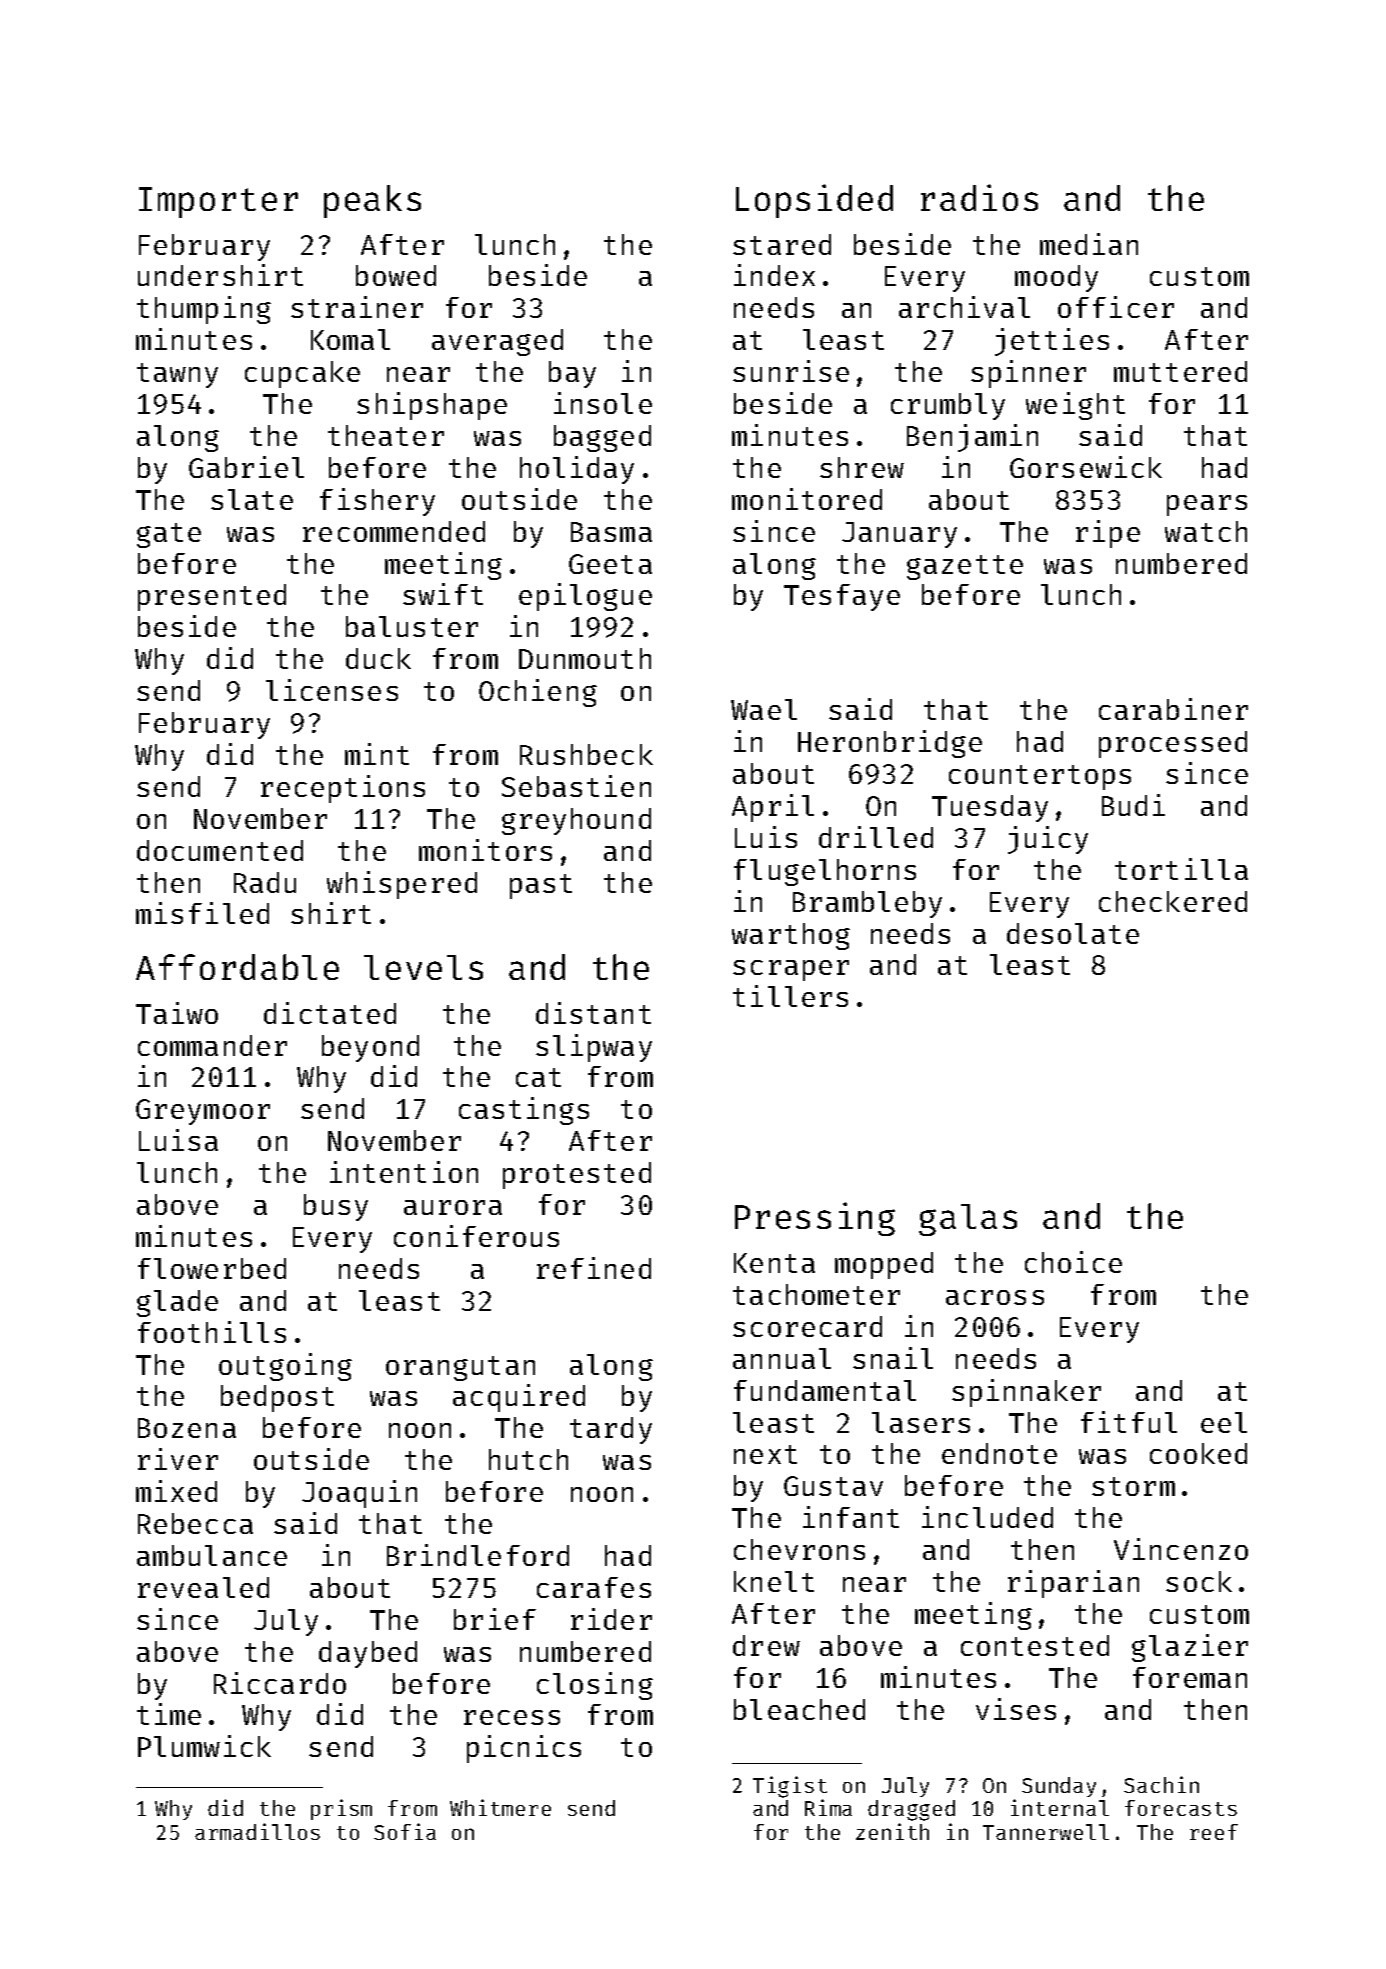 The height and width of the screenshot is (1969, 1386). What do you see at coordinates (212, 1332) in the screenshot?
I see `foothills` at bounding box center [212, 1332].
